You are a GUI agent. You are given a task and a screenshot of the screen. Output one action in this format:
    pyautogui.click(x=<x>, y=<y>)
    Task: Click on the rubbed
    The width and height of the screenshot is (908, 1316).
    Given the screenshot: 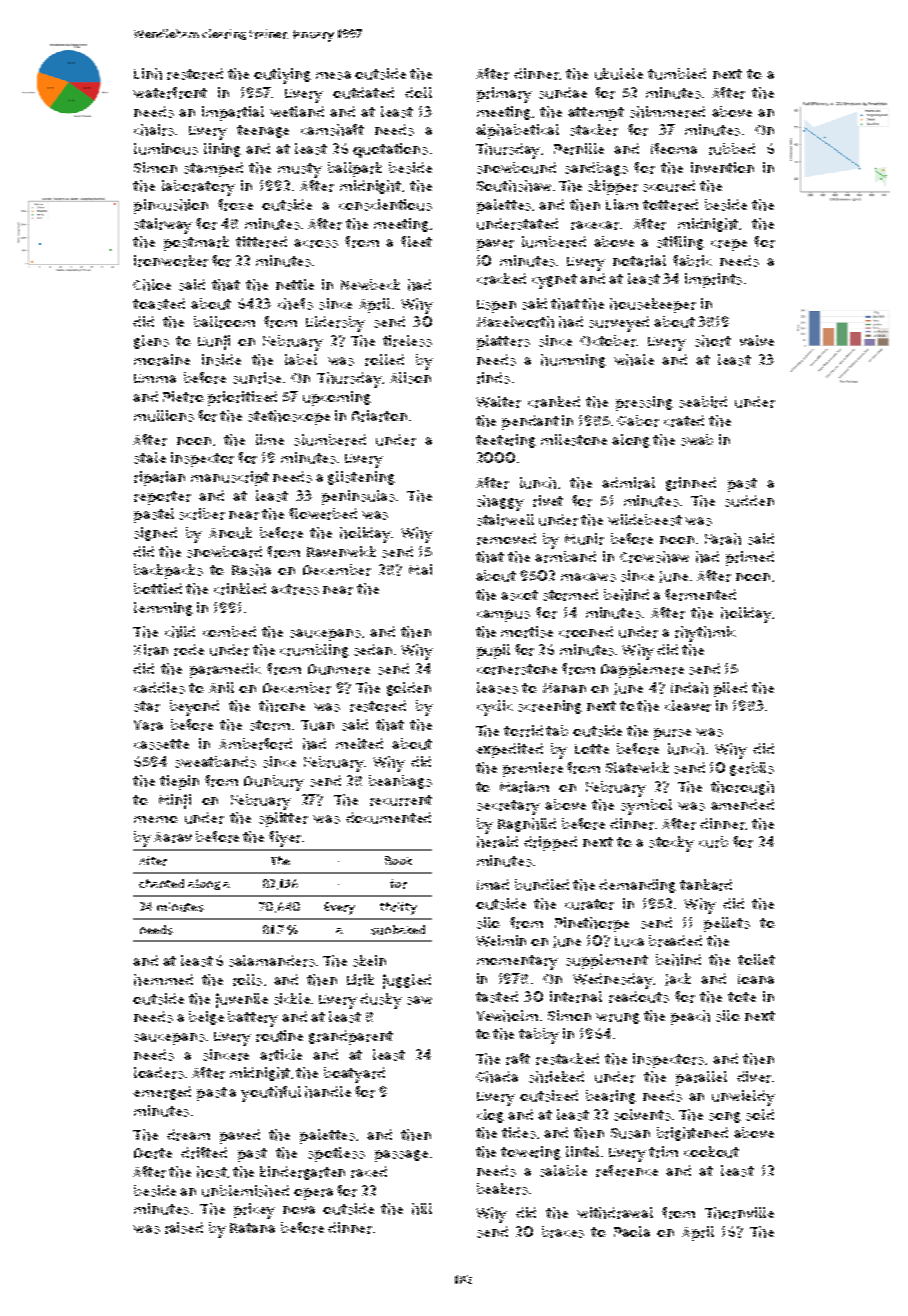 What is the action you would take?
    pyautogui.click(x=732, y=149)
